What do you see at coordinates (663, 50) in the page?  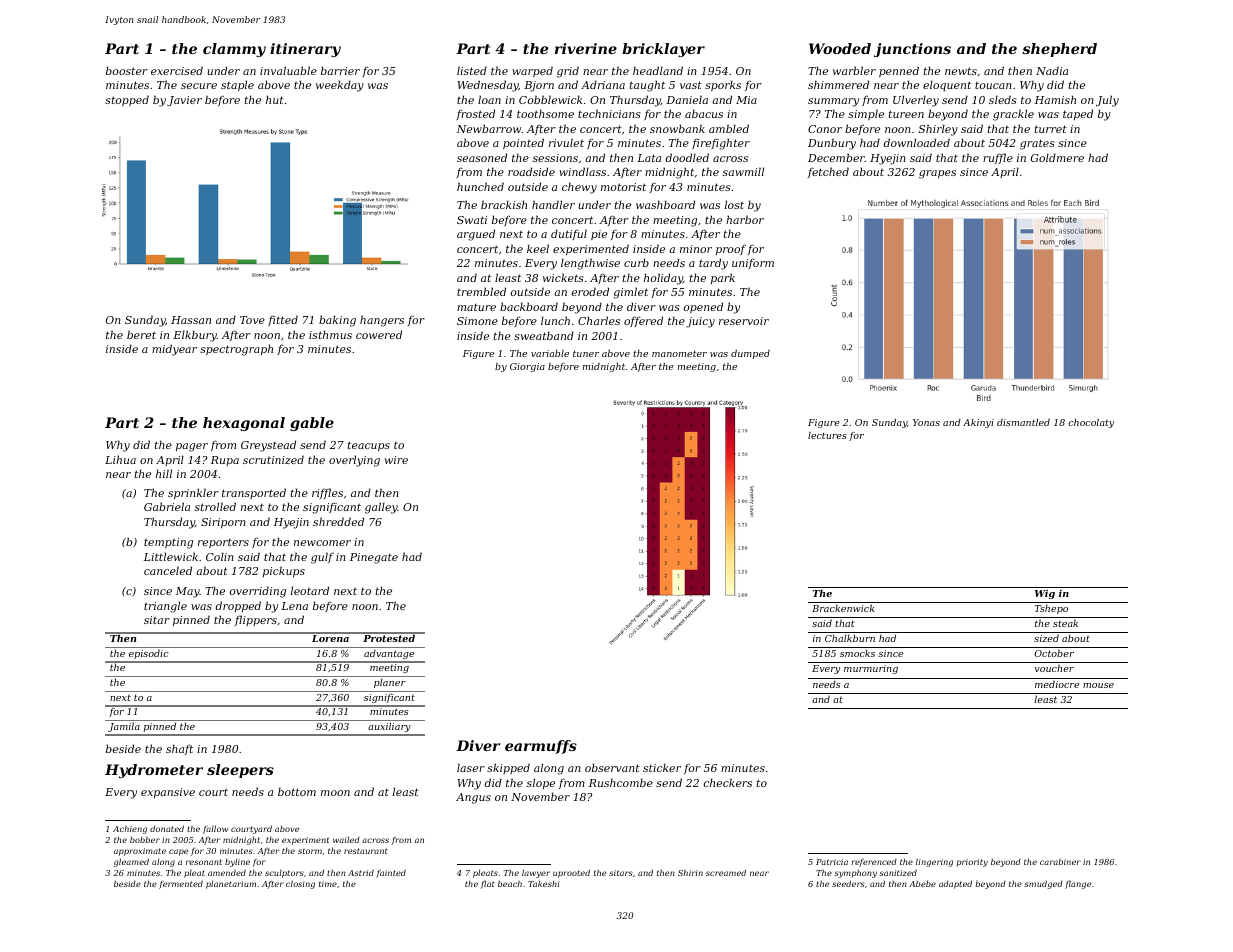 I see `bricklayer` at bounding box center [663, 50].
